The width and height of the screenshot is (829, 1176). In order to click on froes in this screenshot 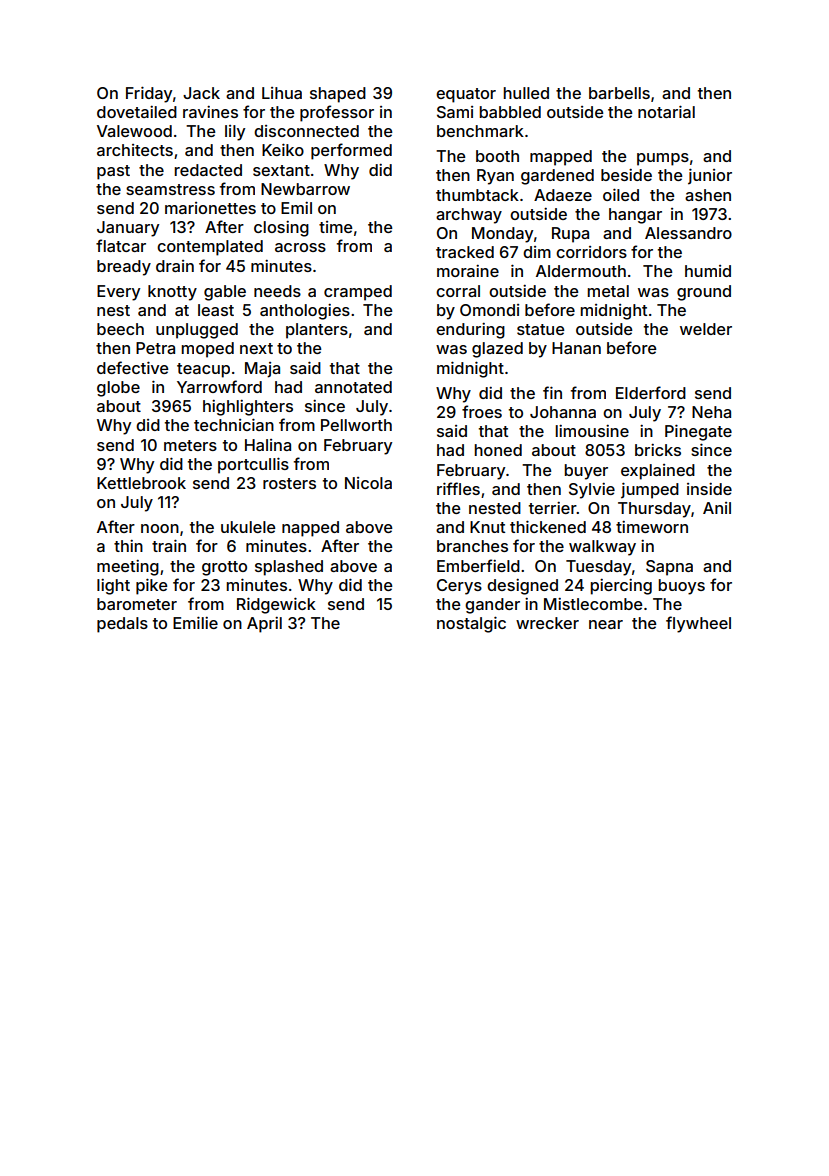, I will do `click(482, 411)`.
